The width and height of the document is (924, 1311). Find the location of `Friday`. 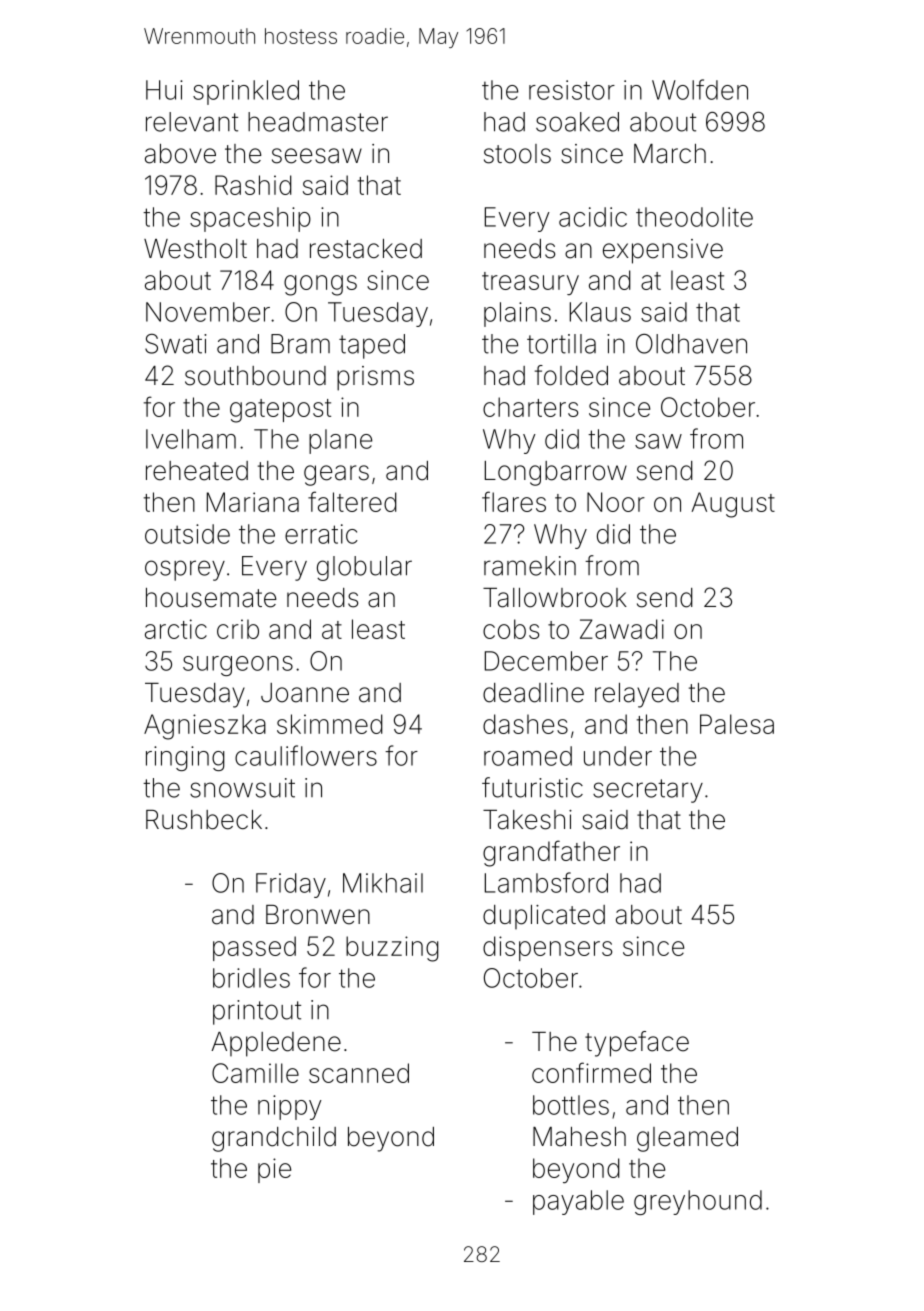

Friday is located at coordinates (291, 885).
